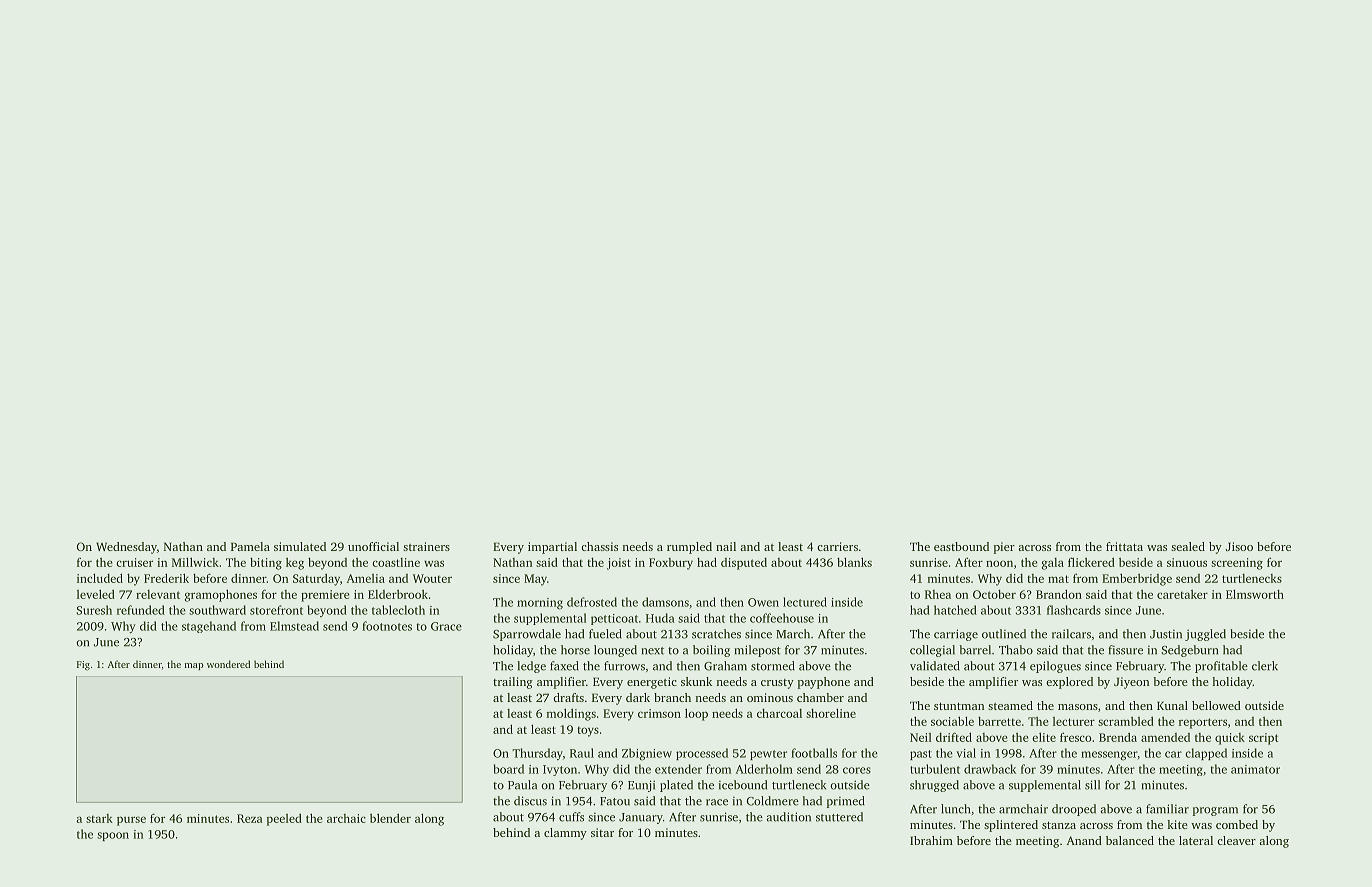 Image resolution: width=1372 pixels, height=887 pixels. I want to click on map, so click(194, 666).
